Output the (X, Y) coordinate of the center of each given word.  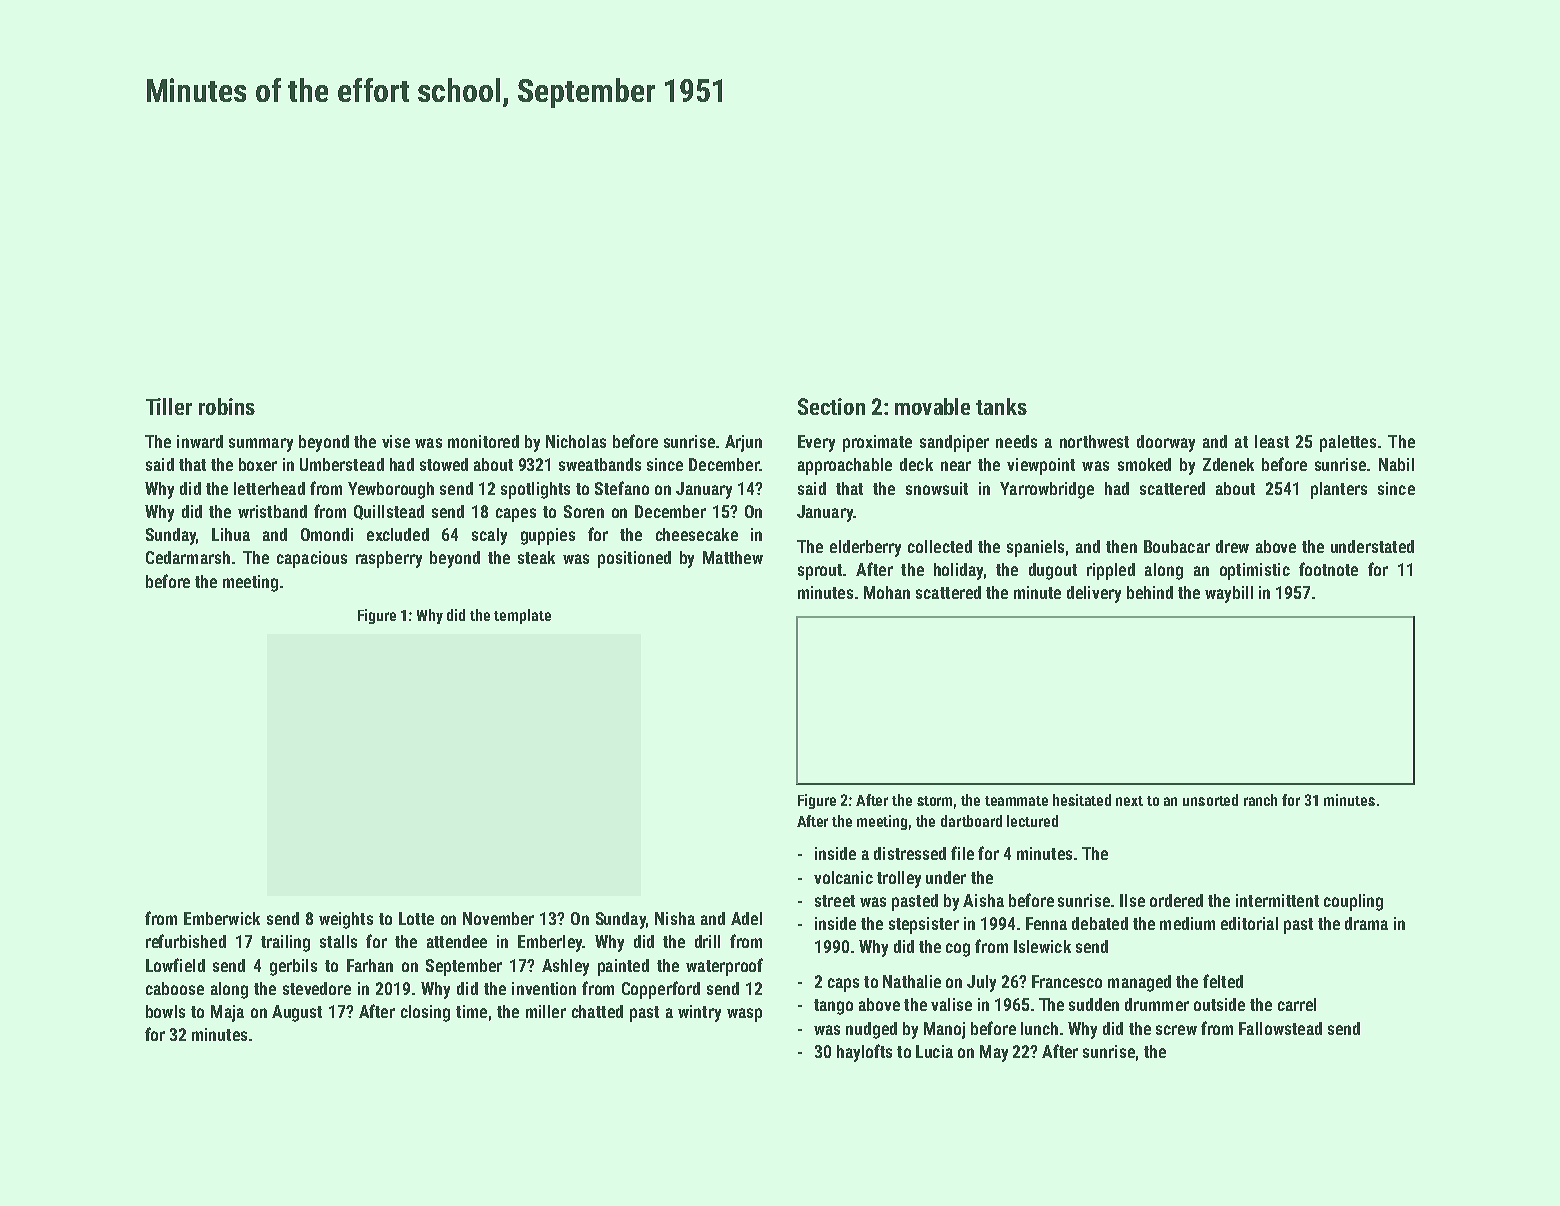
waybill (1229, 594)
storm (934, 801)
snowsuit (937, 488)
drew (1232, 546)
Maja (227, 1013)
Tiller (169, 406)
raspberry (389, 559)
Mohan (887, 592)
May (994, 1053)
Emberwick (222, 918)
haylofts (864, 1053)
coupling (1353, 902)
